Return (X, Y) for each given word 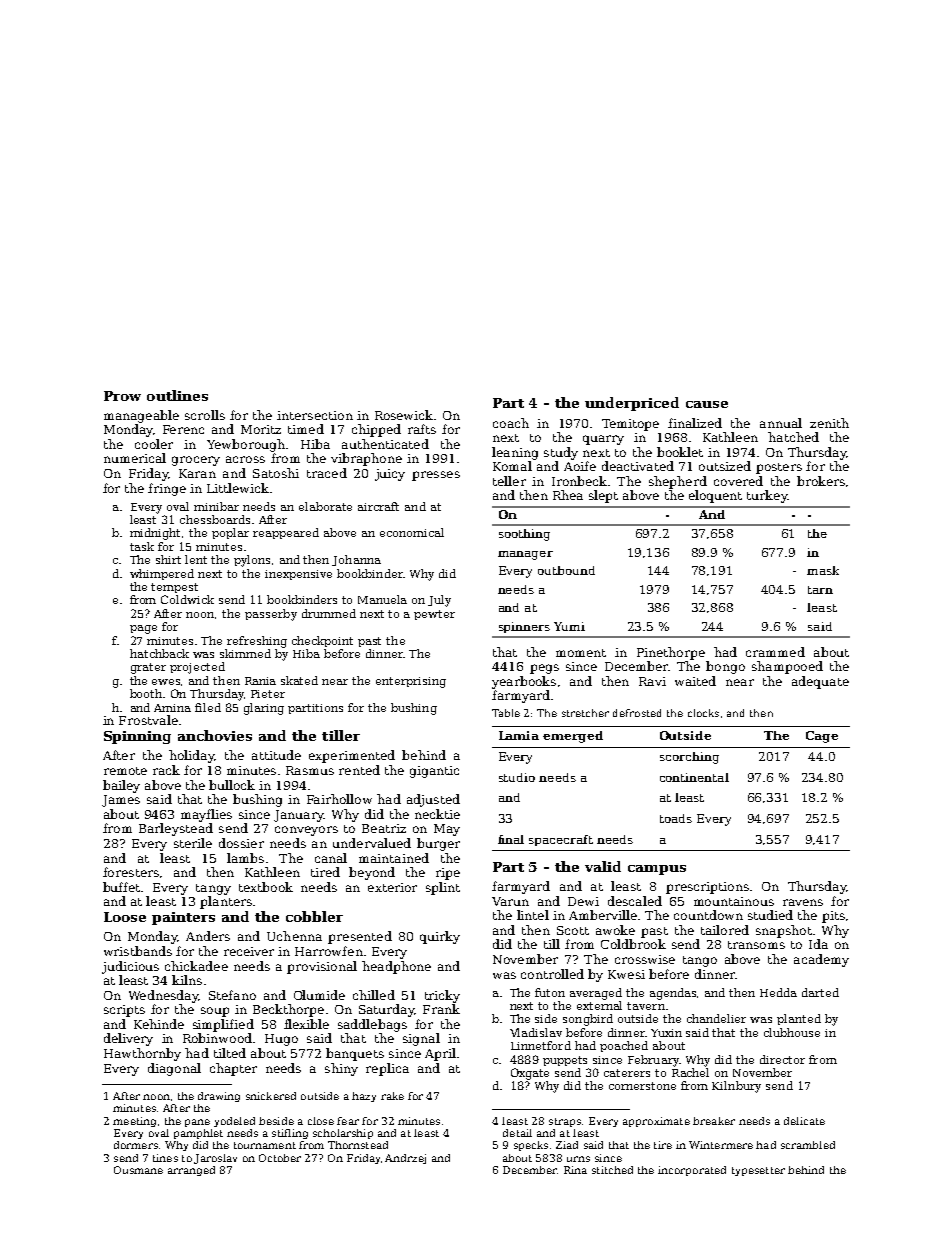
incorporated (692, 1171)
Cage (822, 737)
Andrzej (405, 1159)
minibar (216, 506)
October (280, 1158)
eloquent (715, 496)
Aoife (580, 466)
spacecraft (561, 840)
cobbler (314, 916)
